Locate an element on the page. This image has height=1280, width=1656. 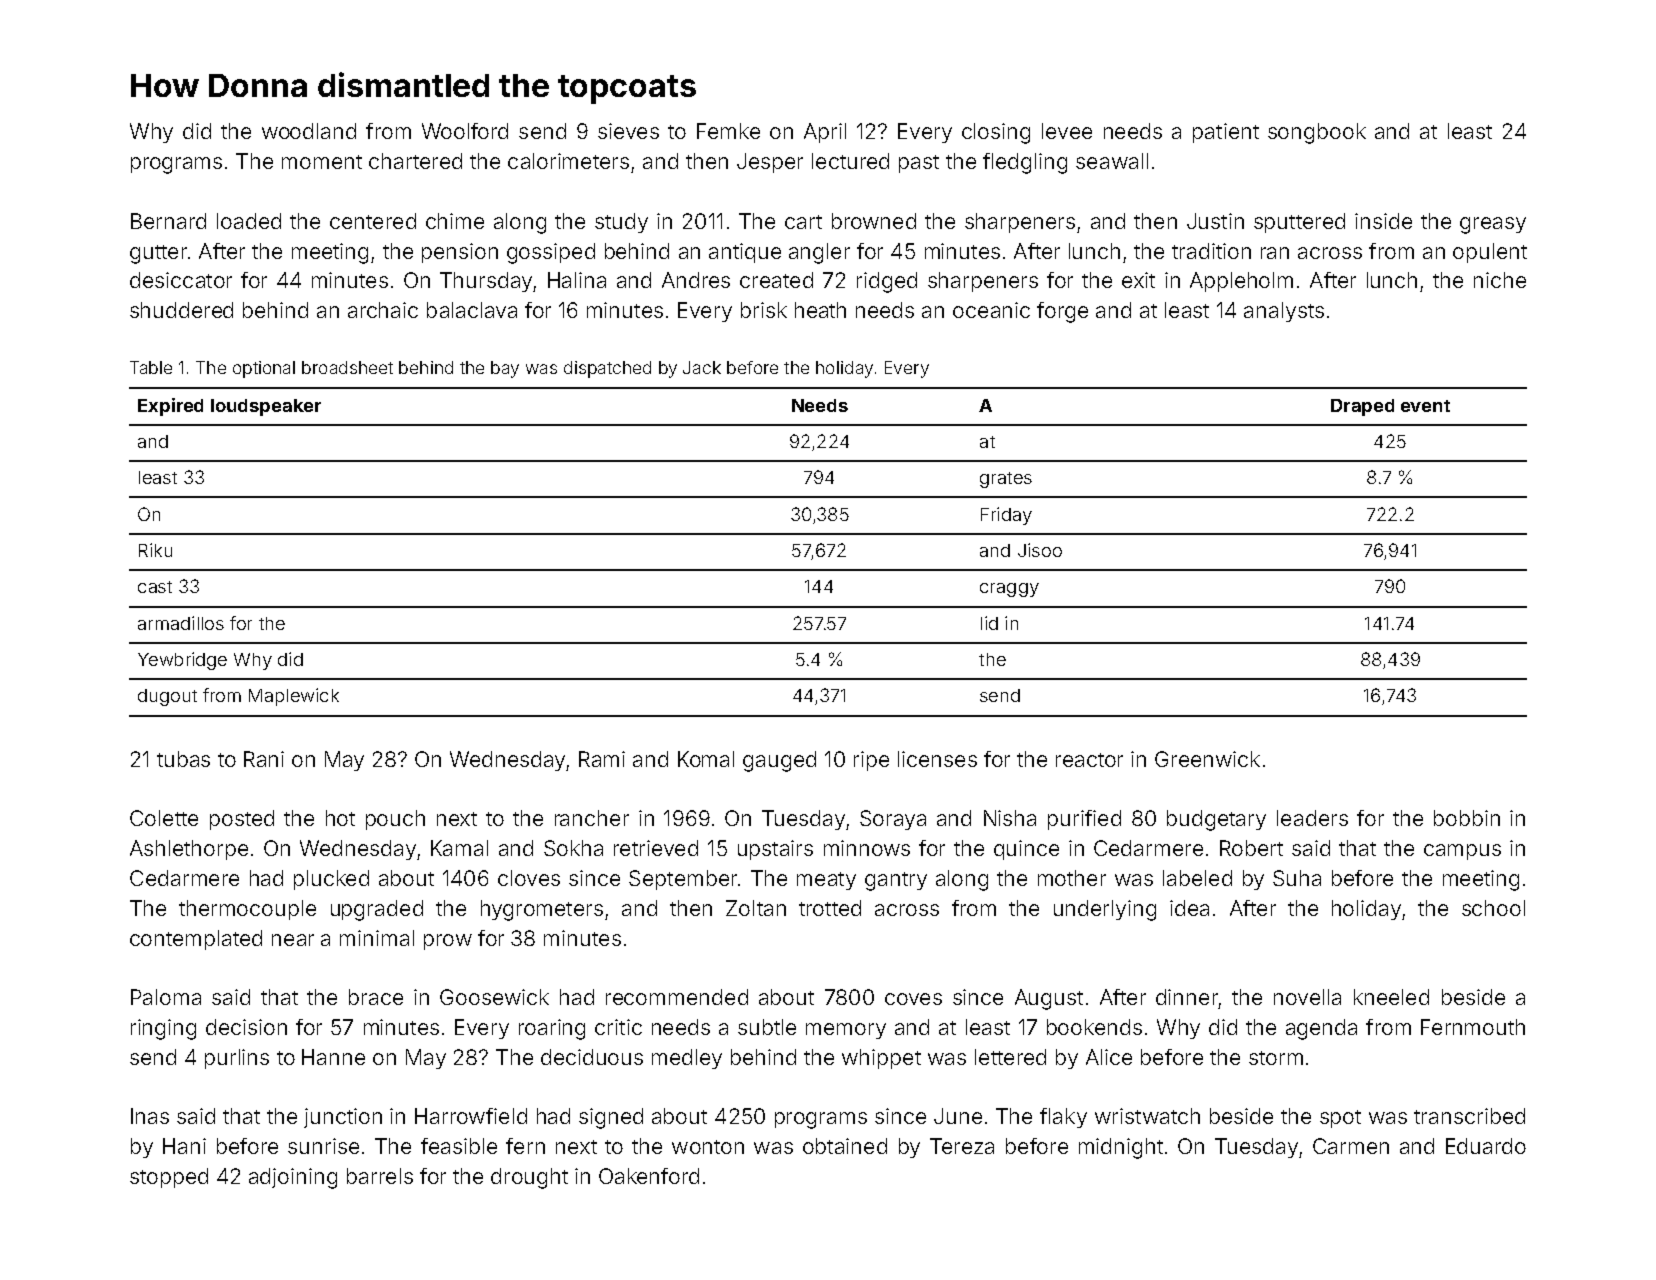
optional is located at coordinates (264, 369).
